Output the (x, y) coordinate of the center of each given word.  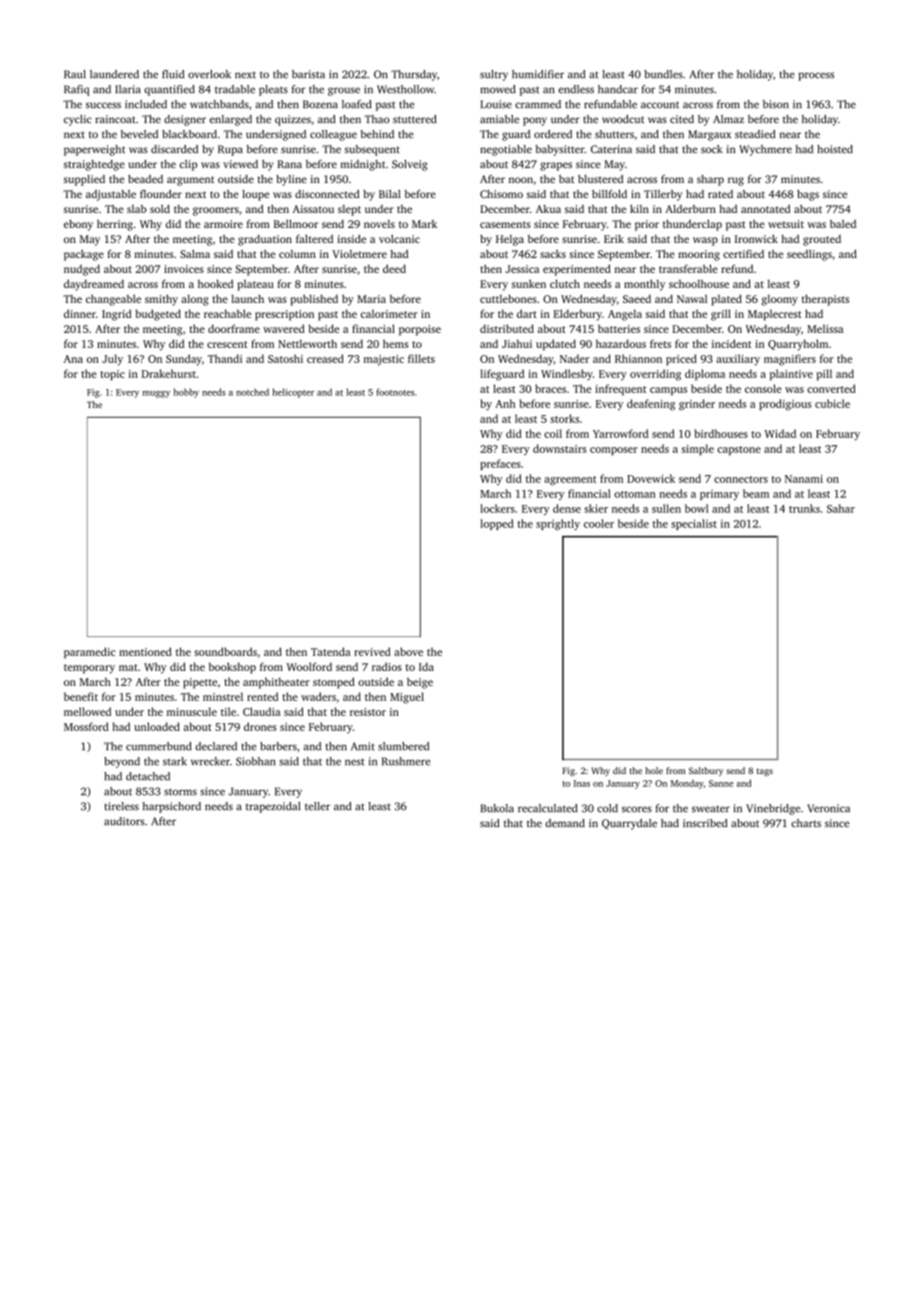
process (816, 76)
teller (317, 806)
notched (252, 392)
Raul (75, 74)
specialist (694, 524)
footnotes (395, 392)
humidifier (538, 74)
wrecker (210, 761)
